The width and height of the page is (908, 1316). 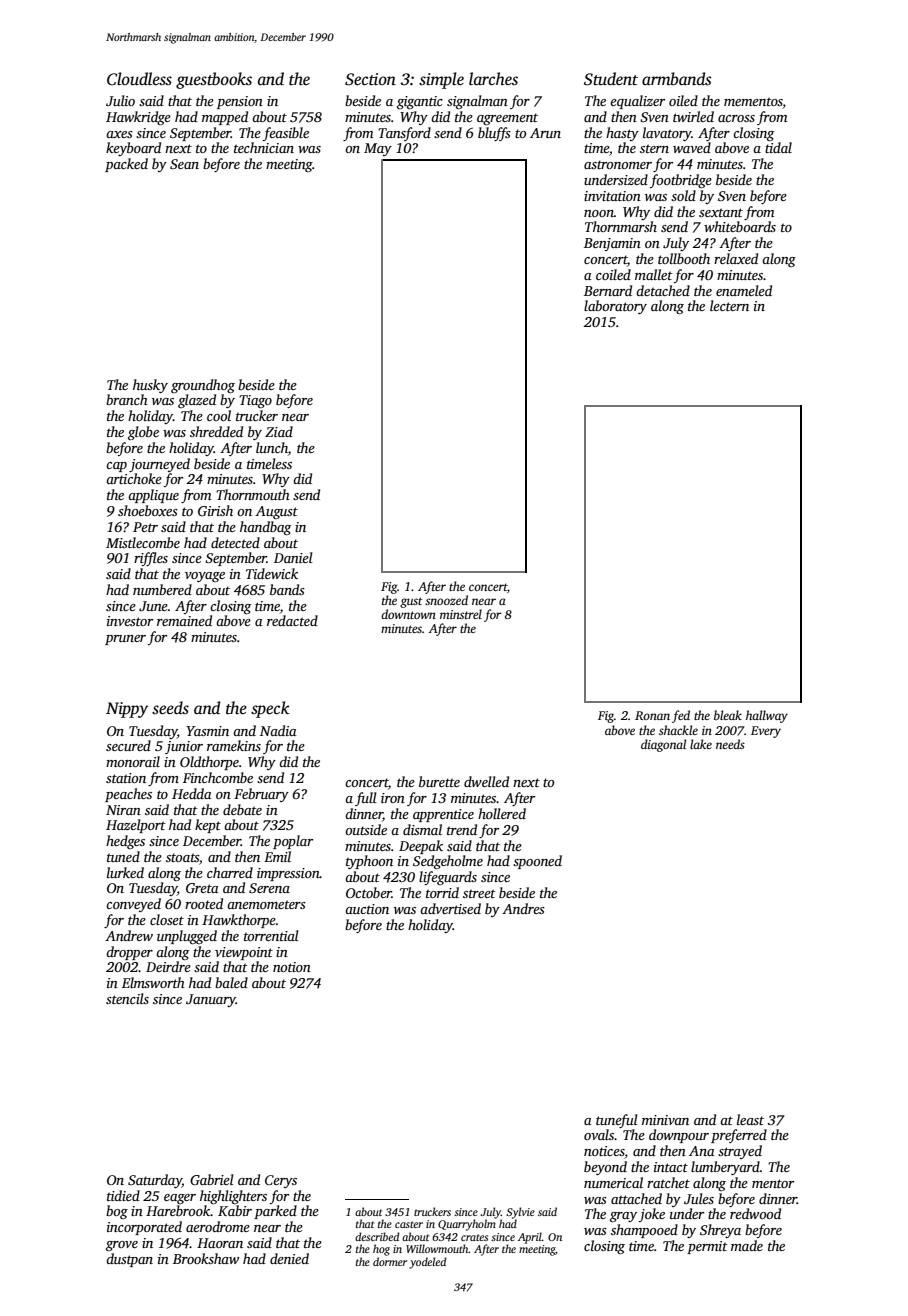 What do you see at coordinates (778, 147) in the page?
I see `tidal` at bounding box center [778, 147].
